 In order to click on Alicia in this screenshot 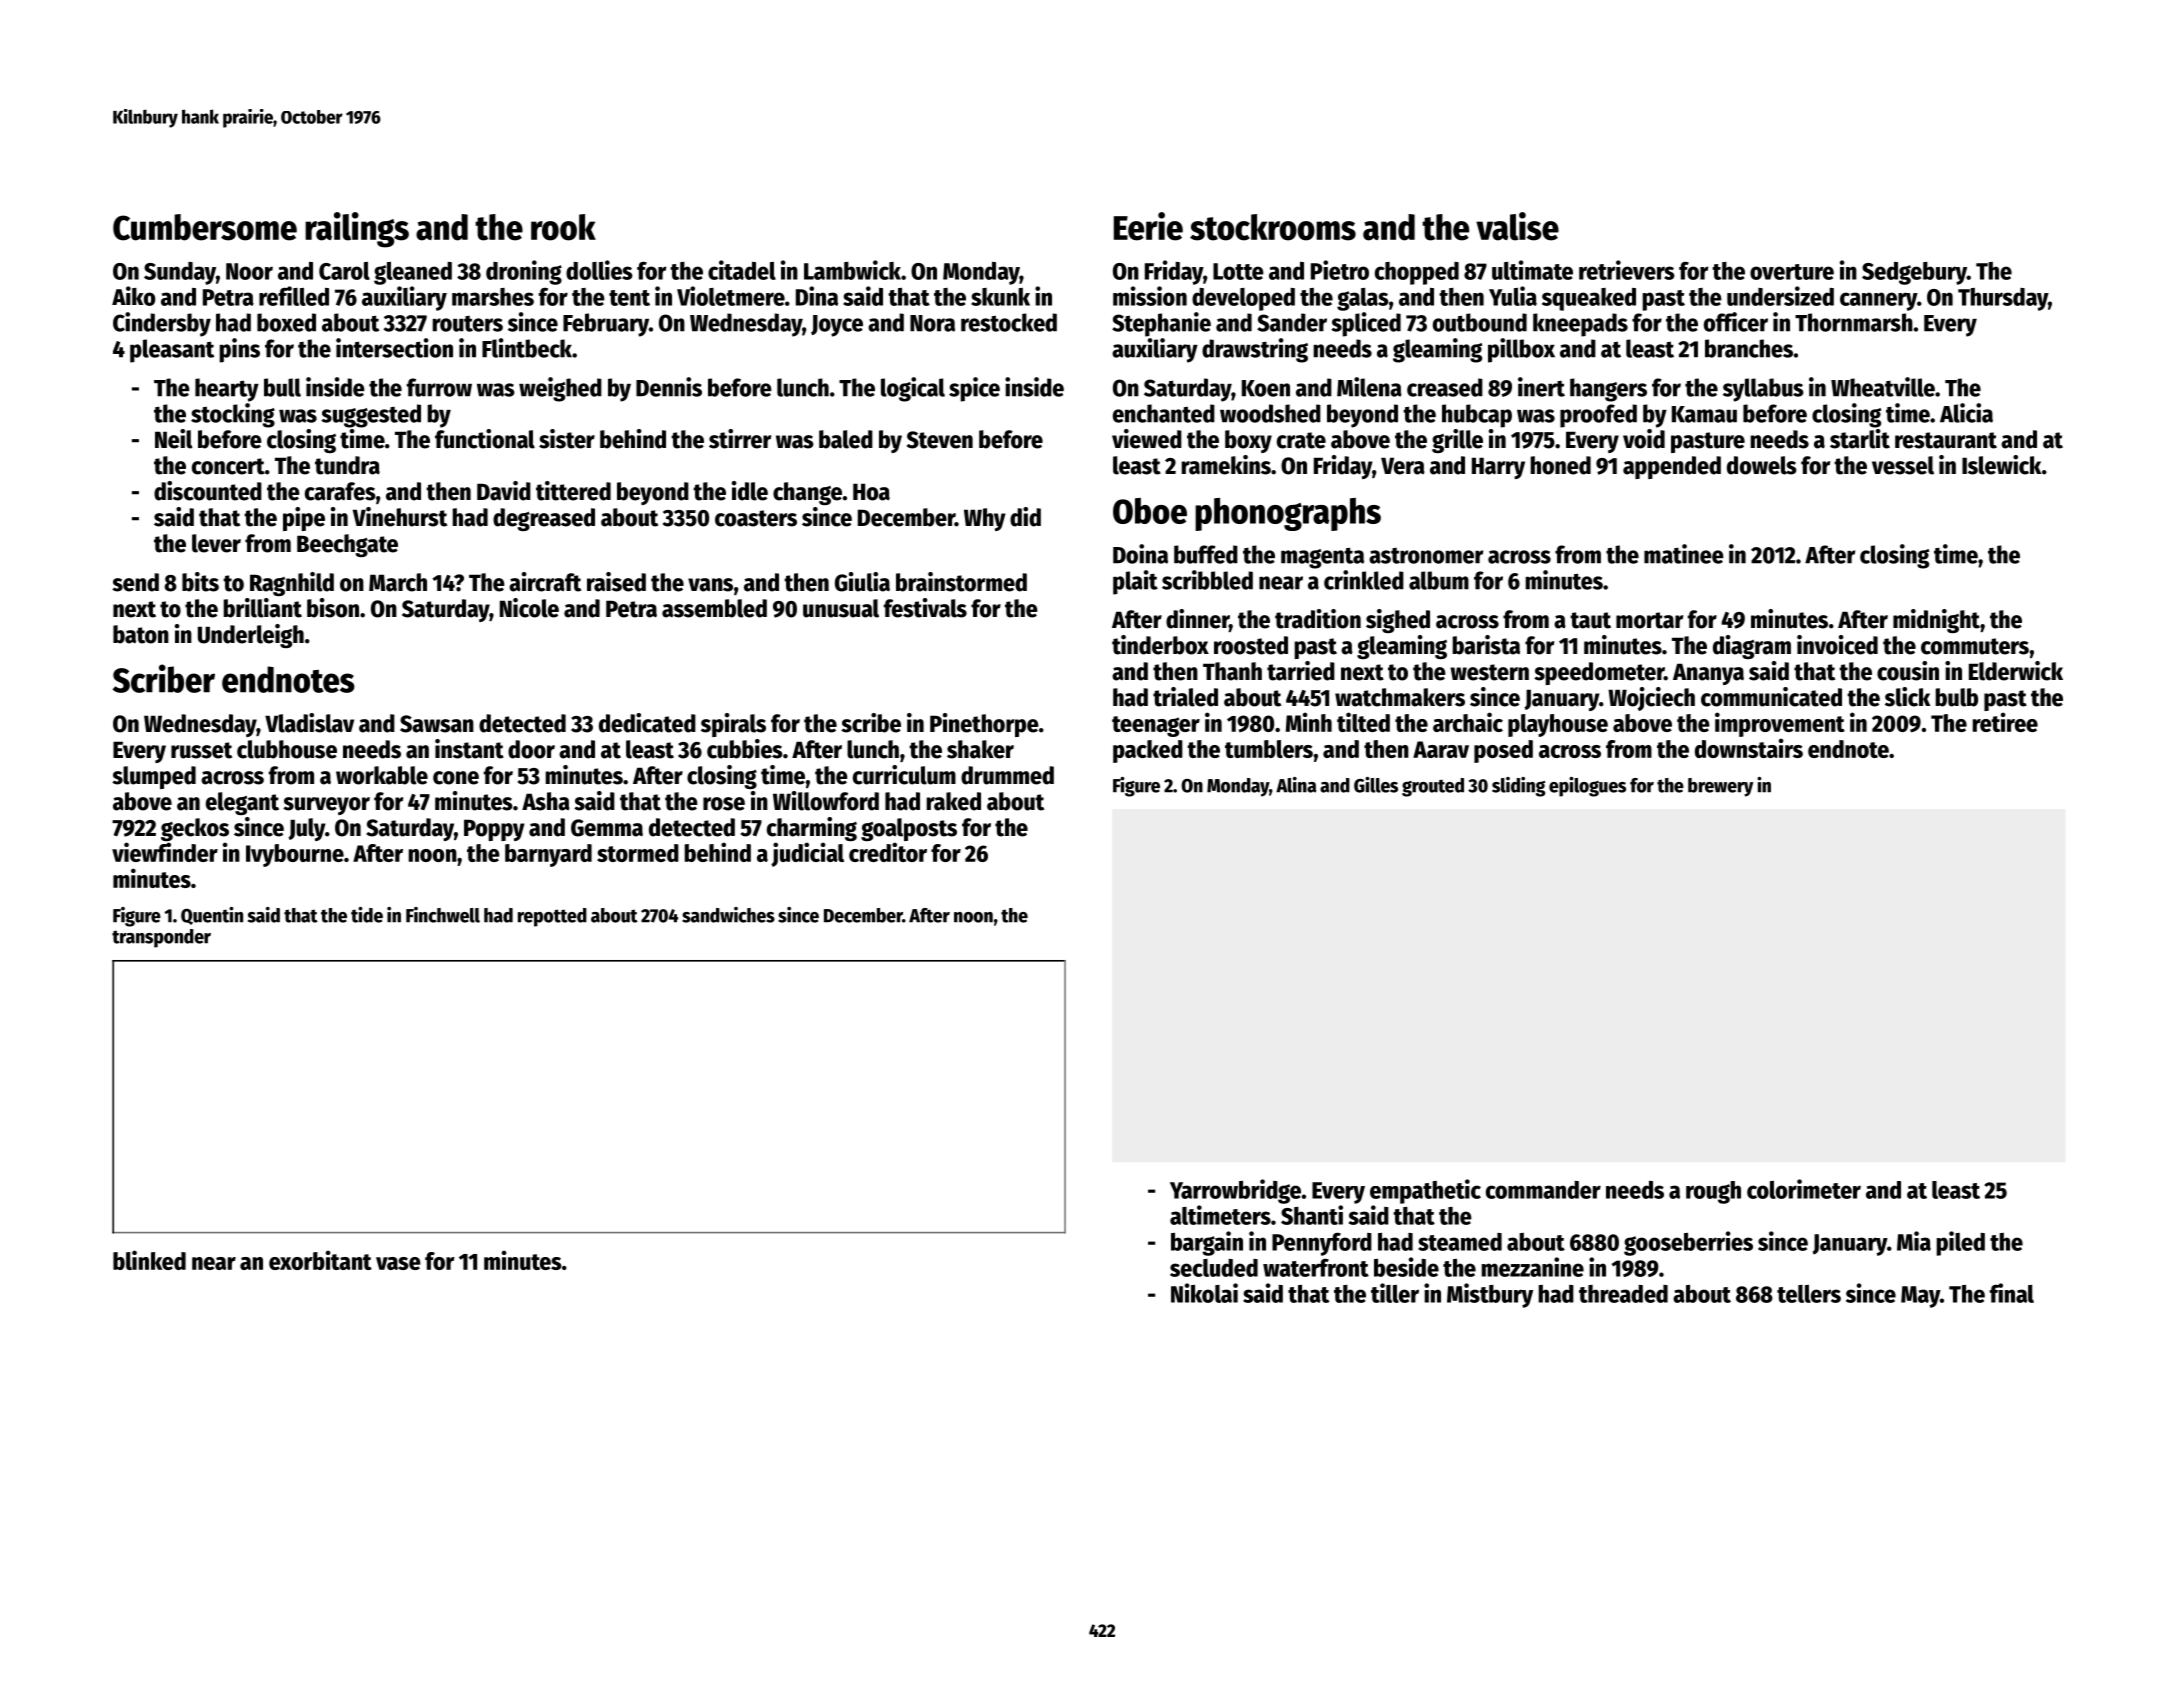, I will do `click(1966, 413)`.
